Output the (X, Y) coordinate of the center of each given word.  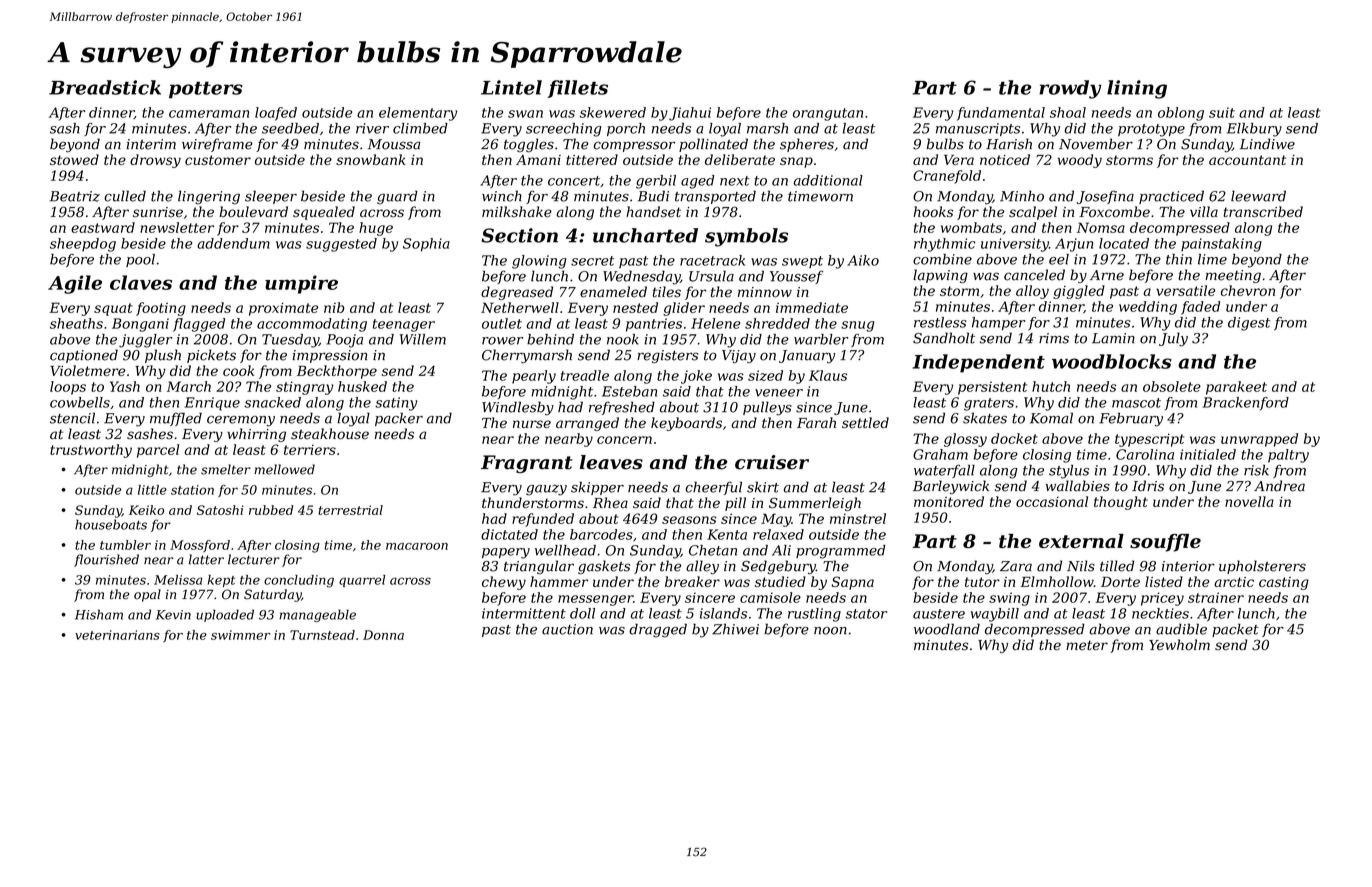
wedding (1148, 308)
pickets (211, 356)
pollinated (713, 145)
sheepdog (83, 245)
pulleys (767, 408)
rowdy (1070, 89)
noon (830, 631)
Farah (816, 422)
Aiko (863, 260)
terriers (310, 450)
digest (1249, 324)
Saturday (272, 595)
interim (151, 144)
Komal (1051, 418)
